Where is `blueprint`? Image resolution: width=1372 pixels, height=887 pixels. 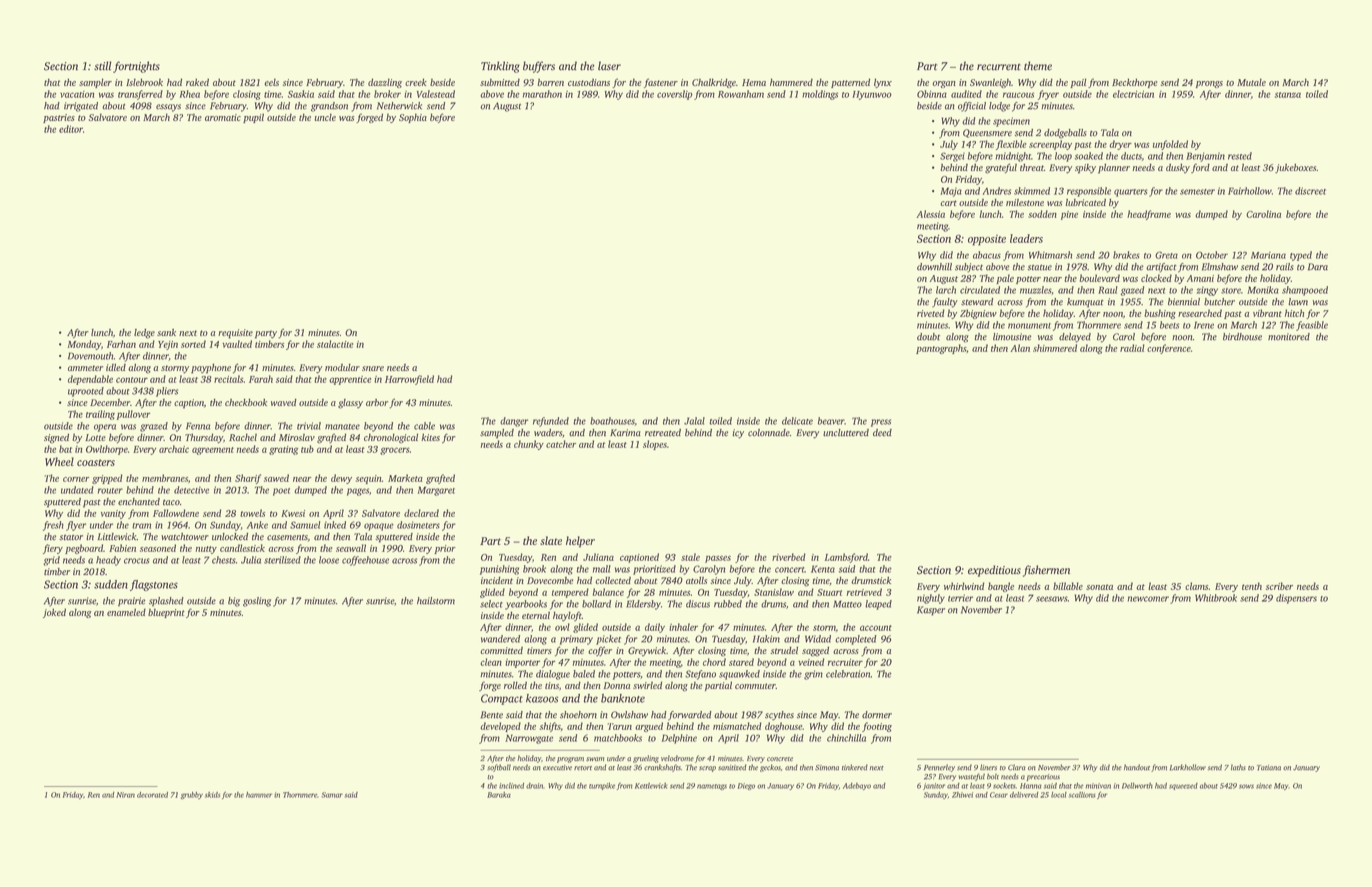 blueprint is located at coordinates (166, 613).
